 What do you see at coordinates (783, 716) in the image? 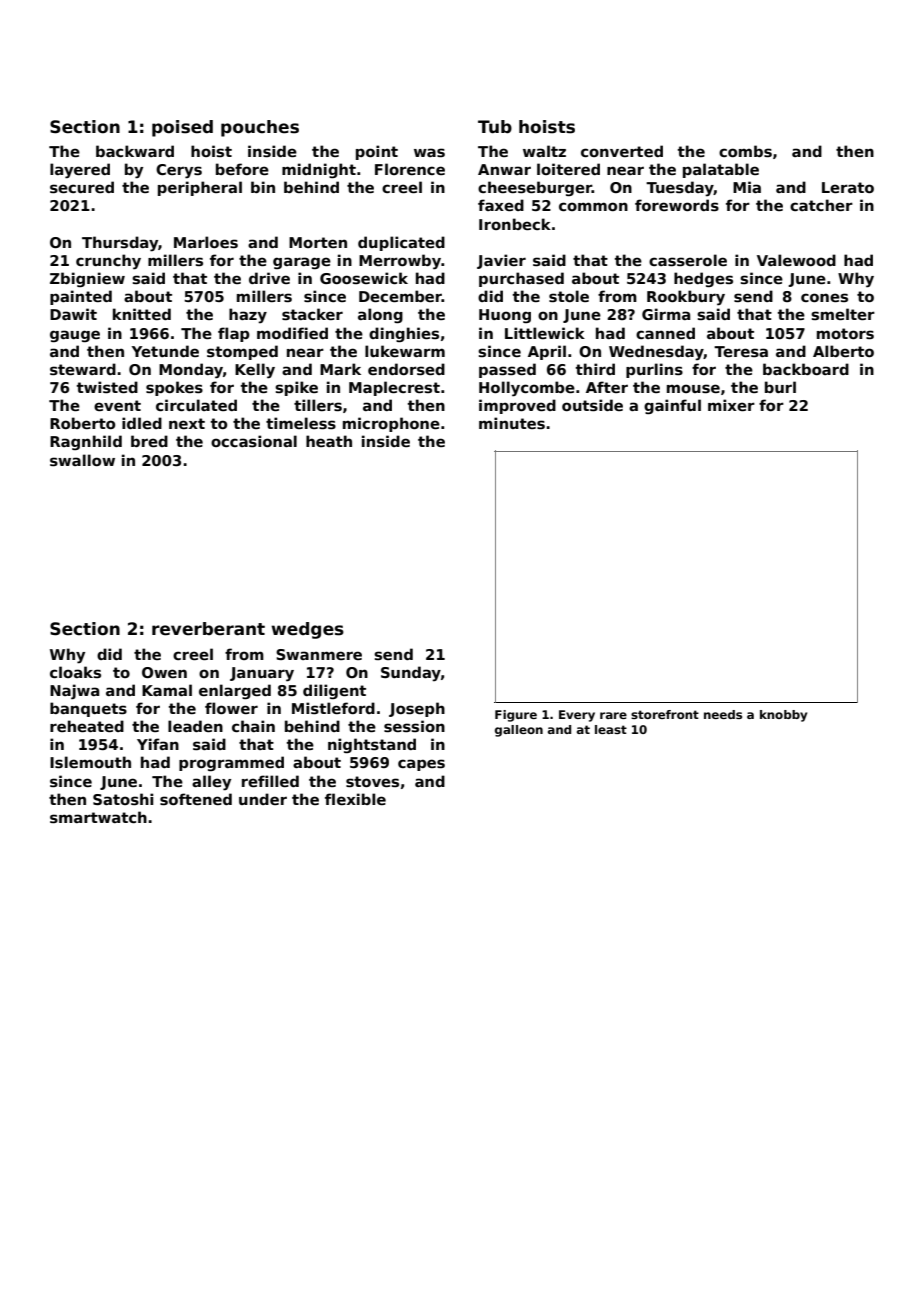
I see `knobby` at bounding box center [783, 716].
